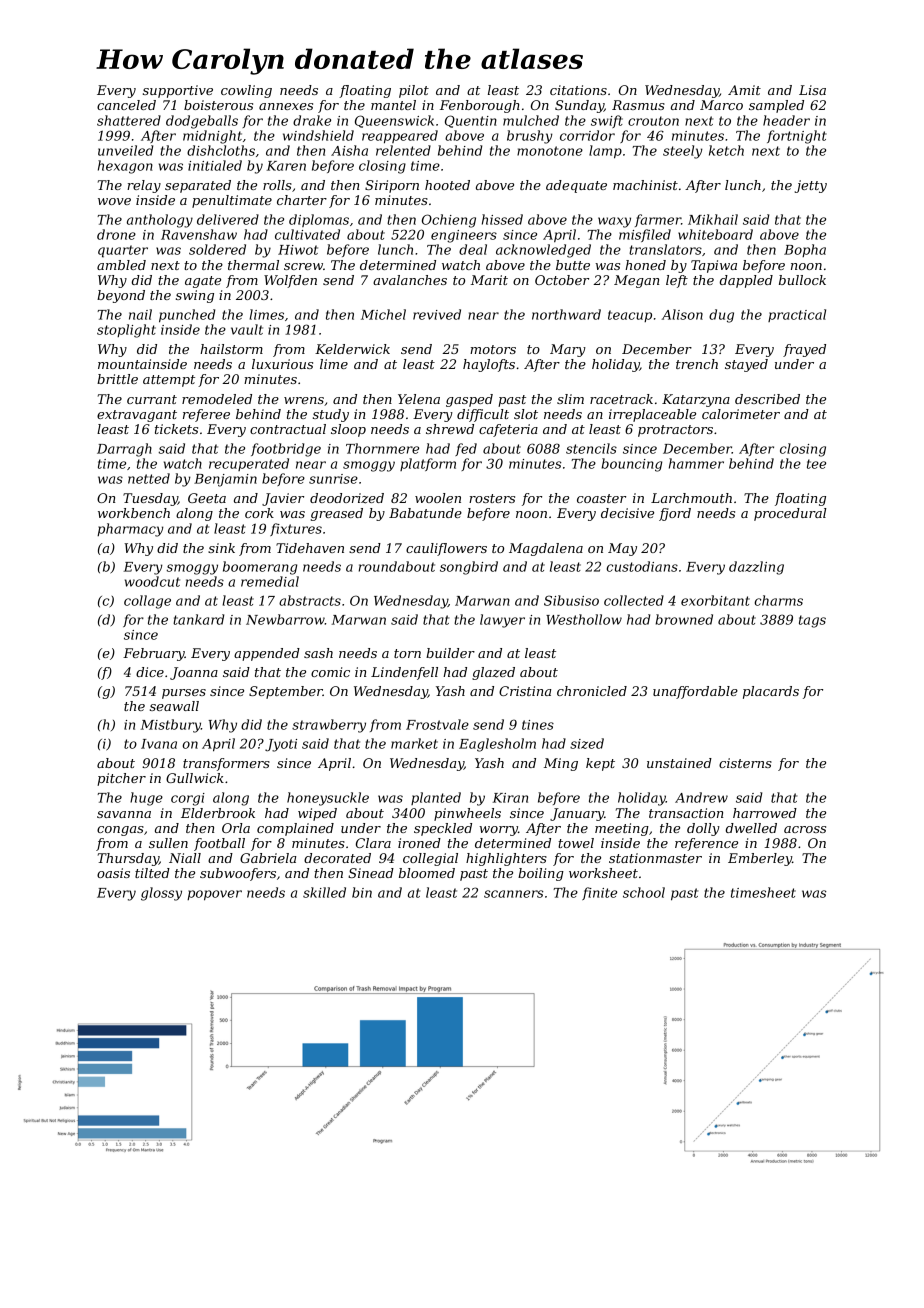  I want to click on market, so click(414, 743).
